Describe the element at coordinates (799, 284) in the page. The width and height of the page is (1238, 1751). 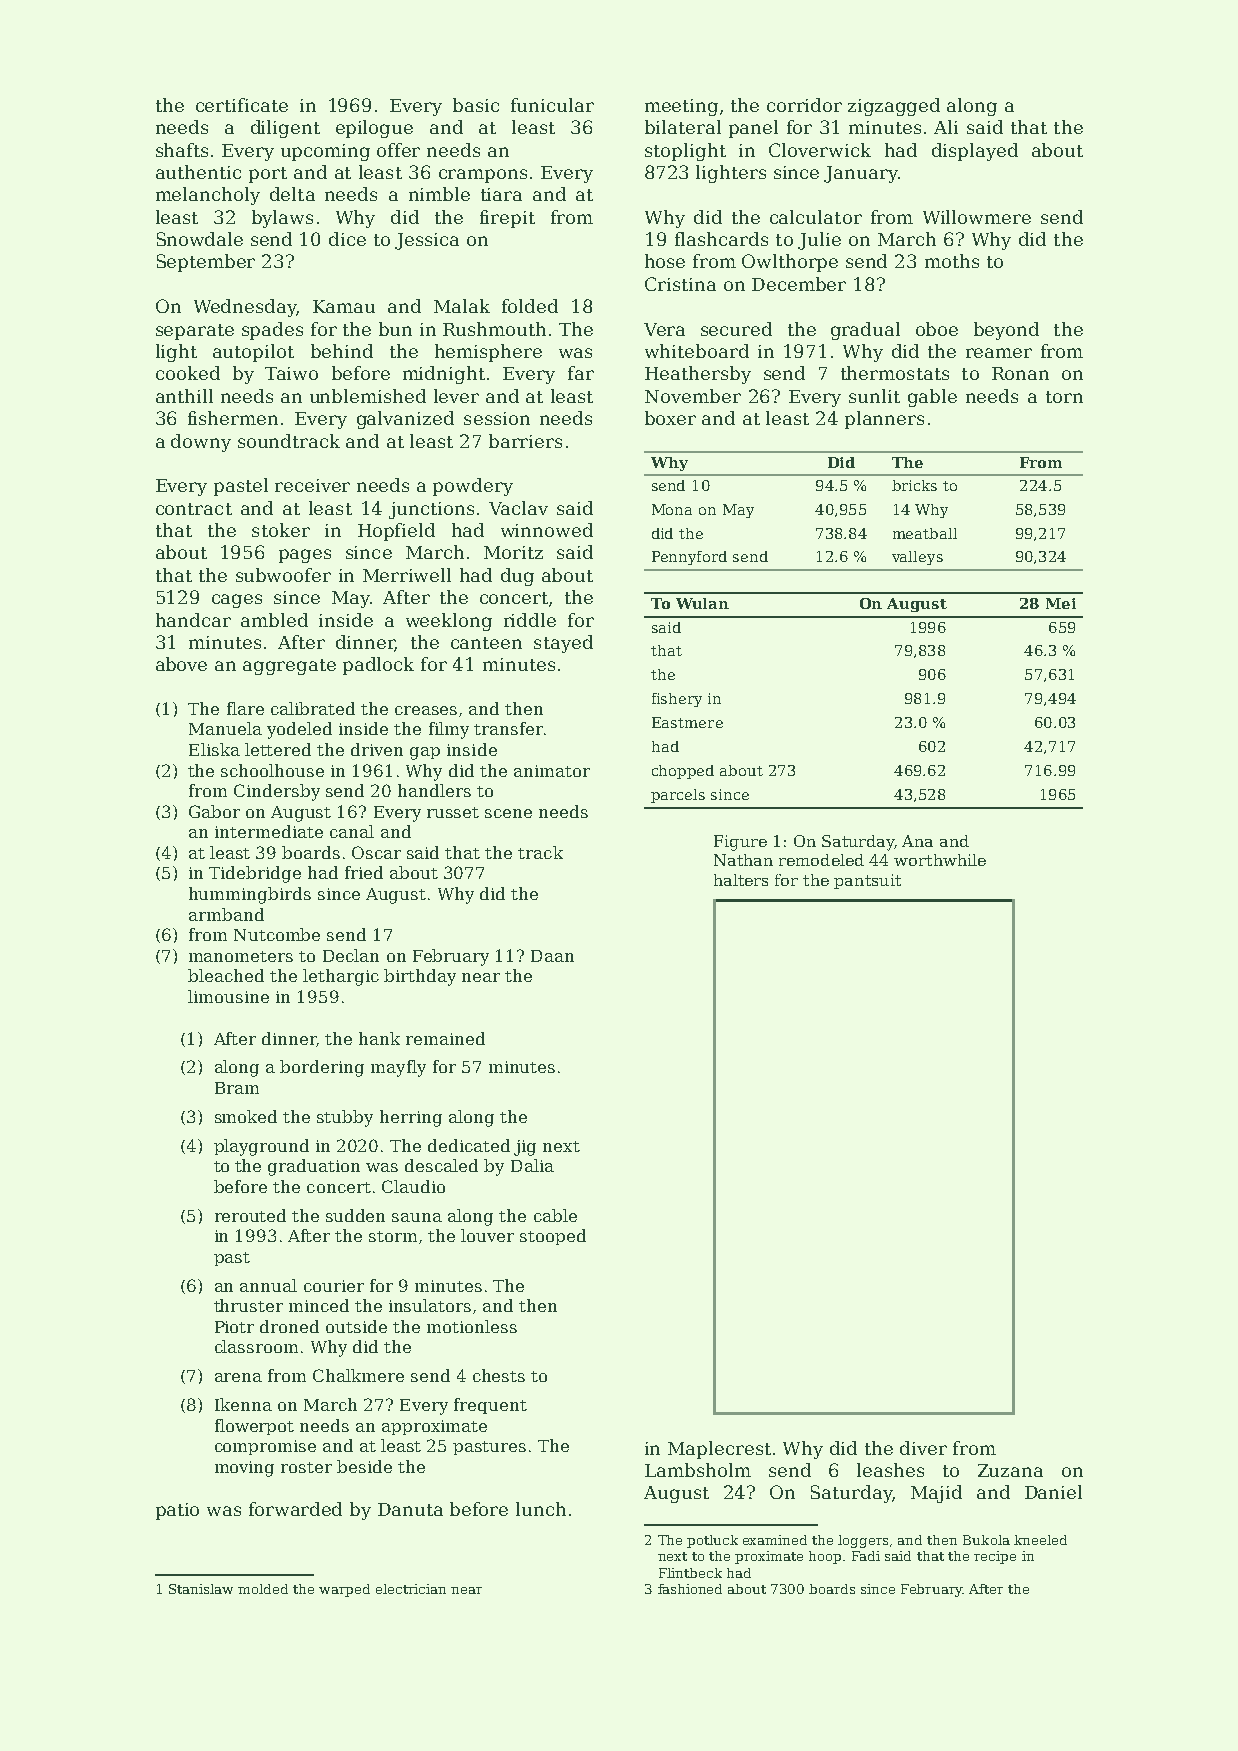
I see `December` at that location.
